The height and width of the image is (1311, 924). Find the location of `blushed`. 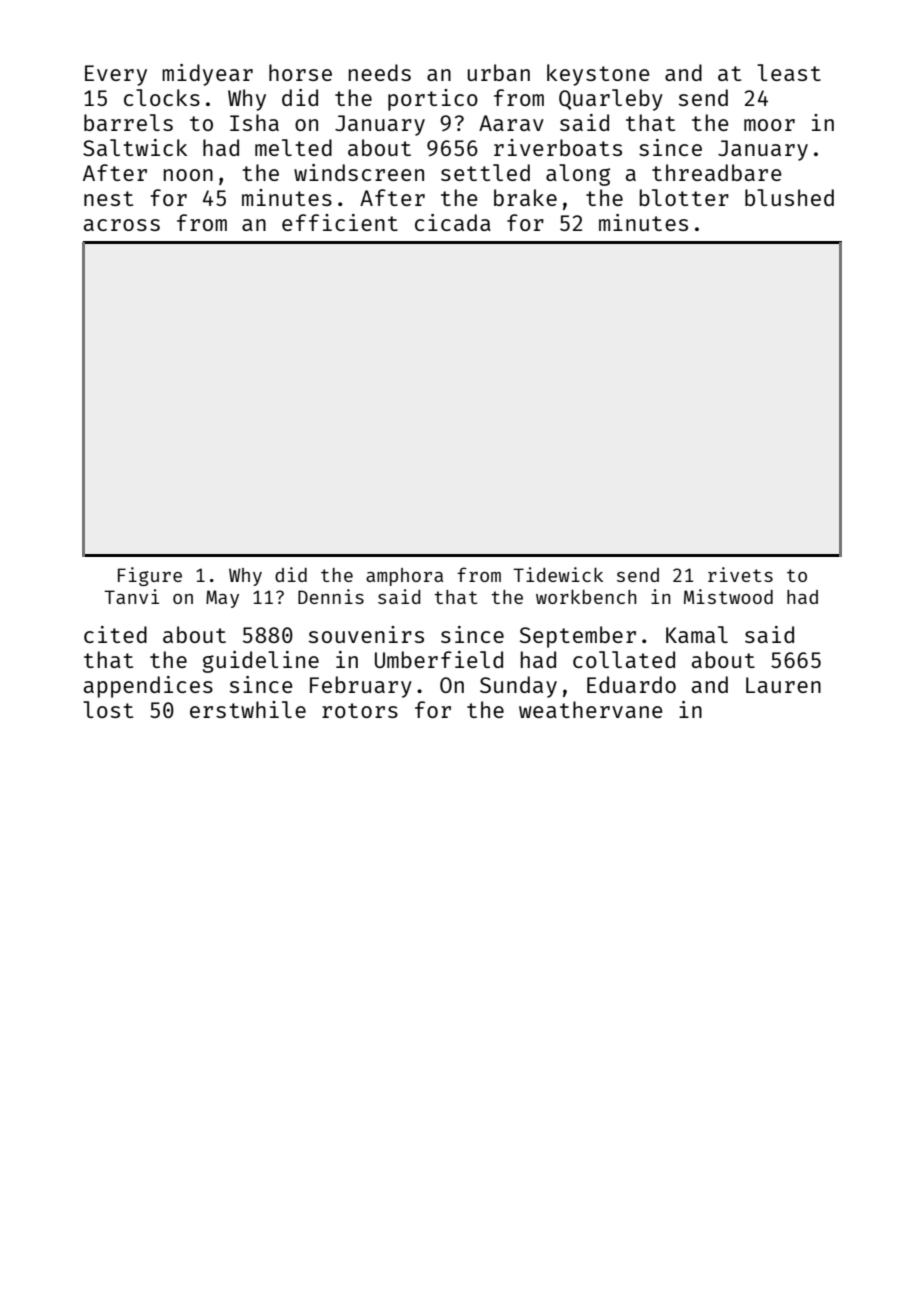

blushed is located at coordinates (789, 197).
